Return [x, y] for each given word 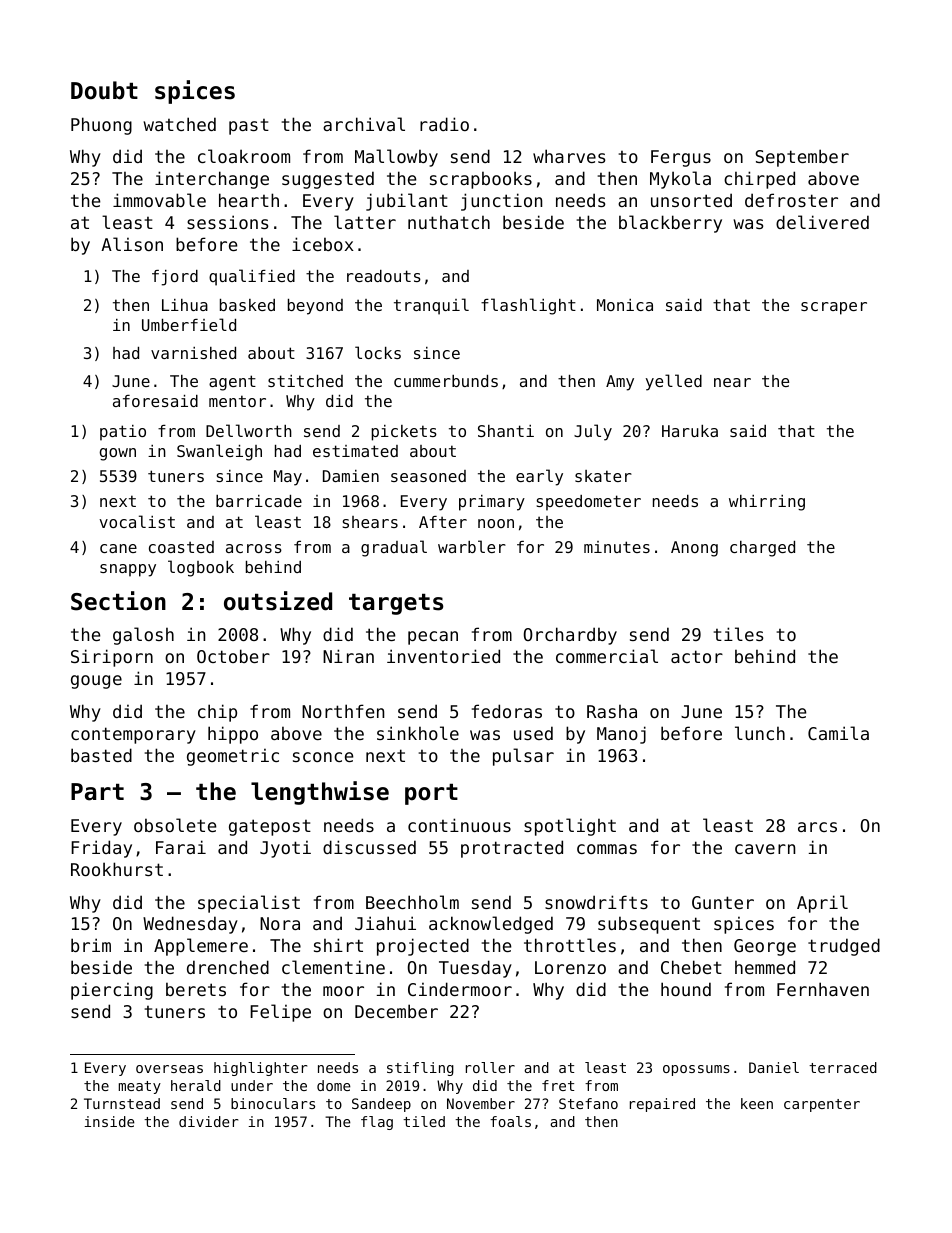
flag [377, 1123]
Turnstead [122, 1103]
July [593, 432]
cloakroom [244, 156]
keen [757, 1103]
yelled [674, 382]
